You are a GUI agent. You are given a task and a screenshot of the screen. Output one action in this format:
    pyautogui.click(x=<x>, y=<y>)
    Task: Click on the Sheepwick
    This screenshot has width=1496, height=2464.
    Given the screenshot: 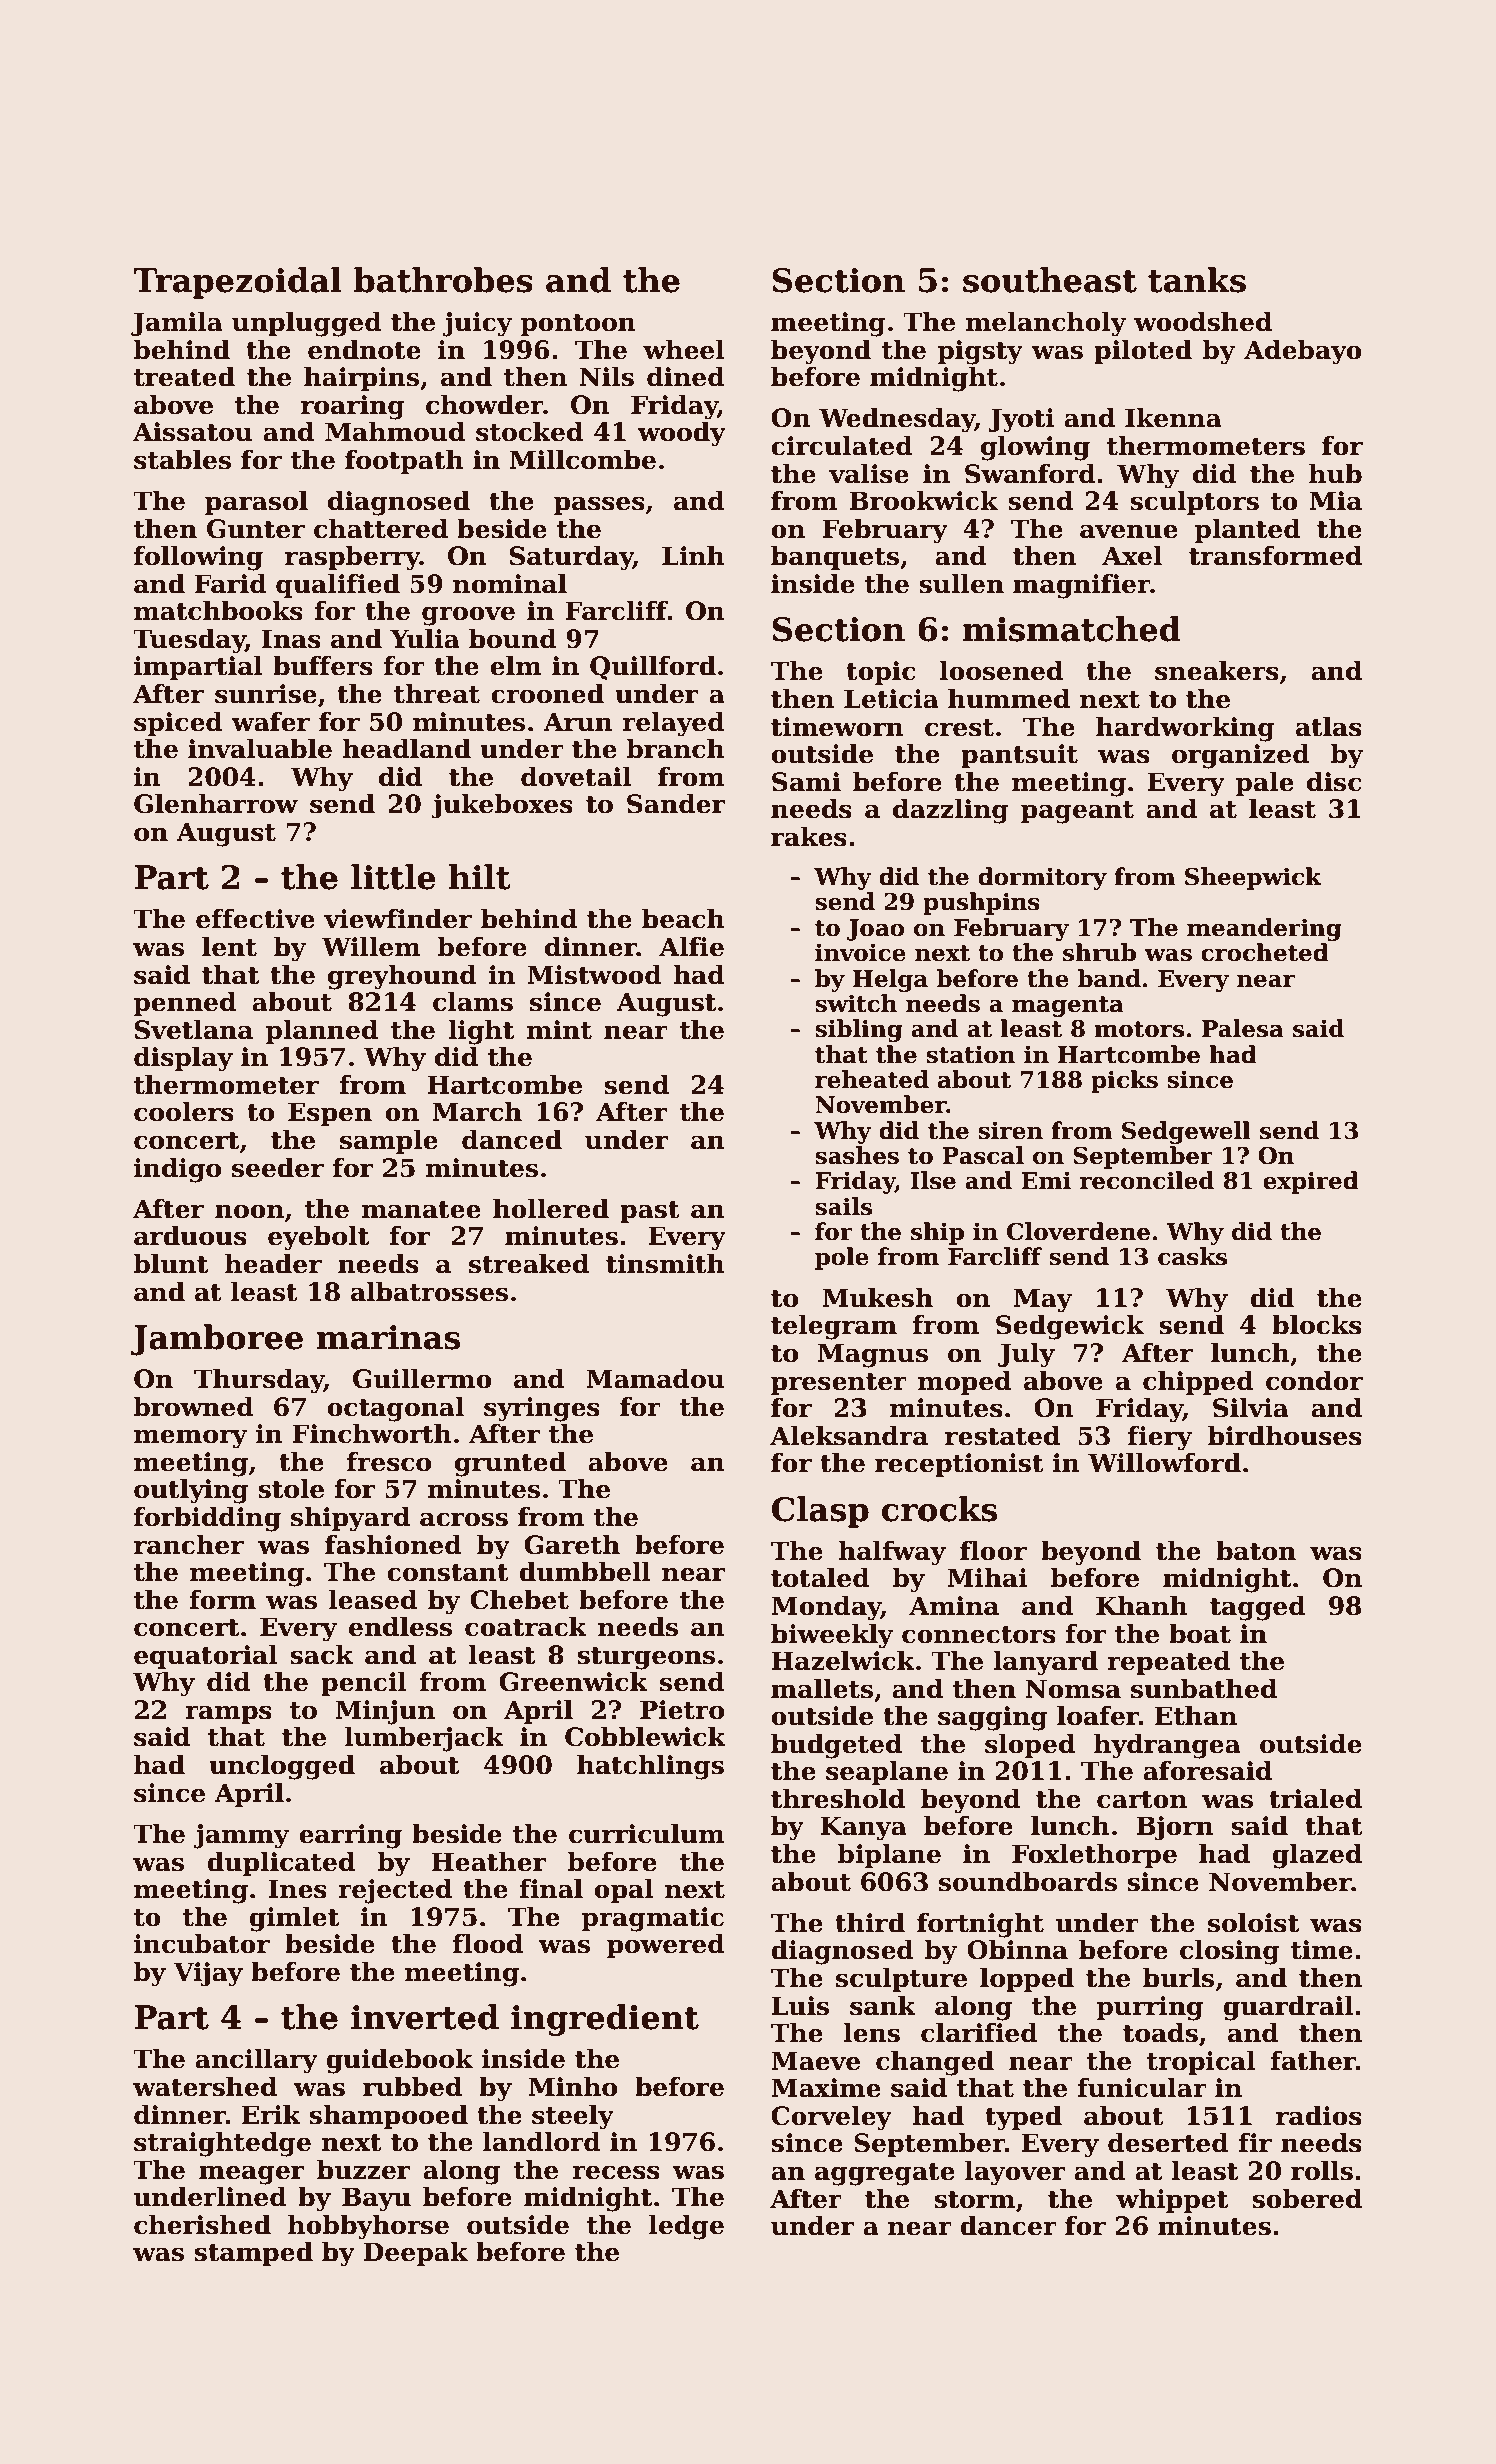 What is the action you would take?
    pyautogui.click(x=1253, y=878)
